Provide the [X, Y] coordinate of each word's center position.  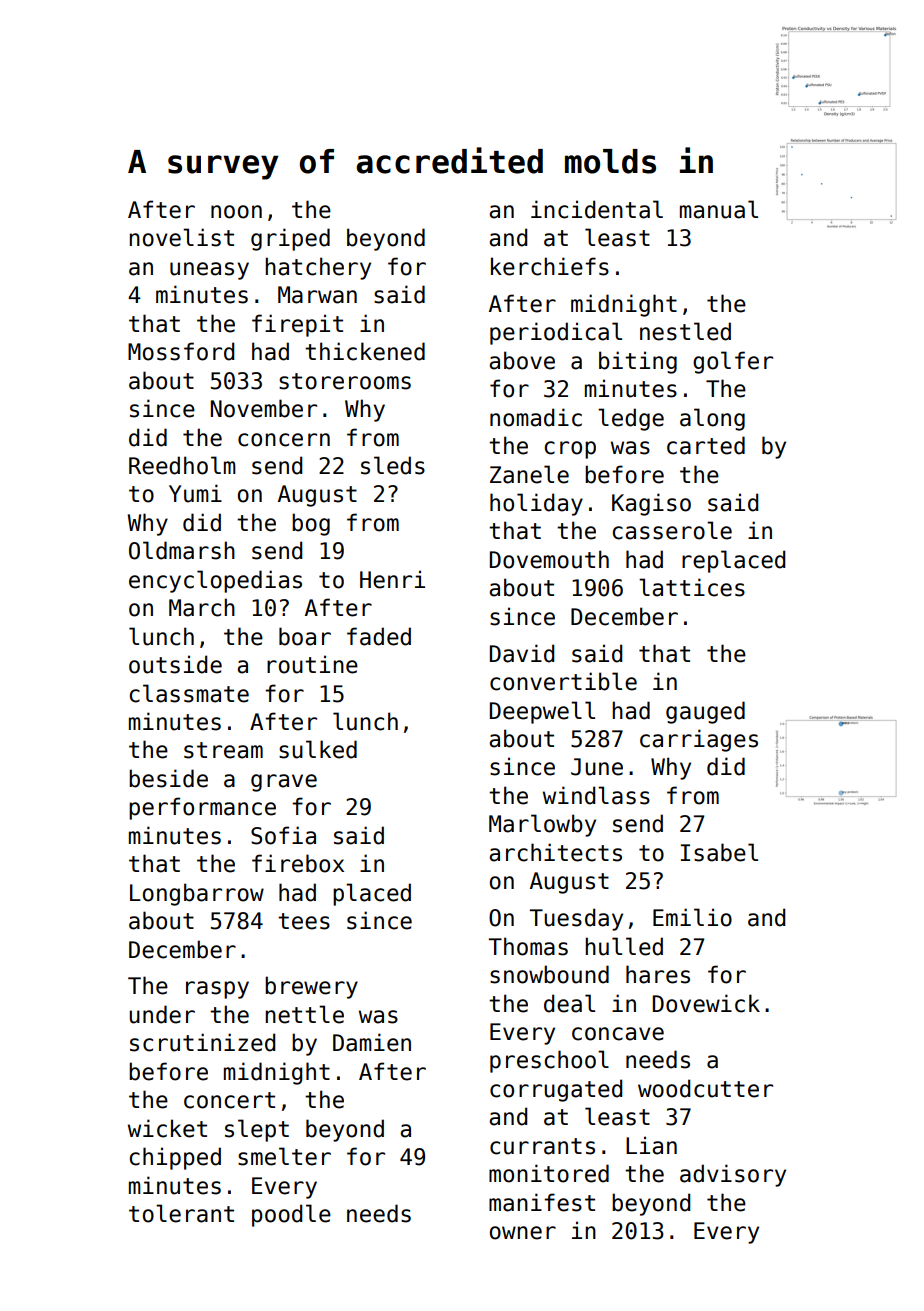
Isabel [719, 852]
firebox [298, 863]
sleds [393, 465]
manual [719, 209]
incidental [597, 209]
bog [311, 524]
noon [236, 212]
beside [168, 778]
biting [638, 362]
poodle [291, 1215]
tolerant [181, 1213]
